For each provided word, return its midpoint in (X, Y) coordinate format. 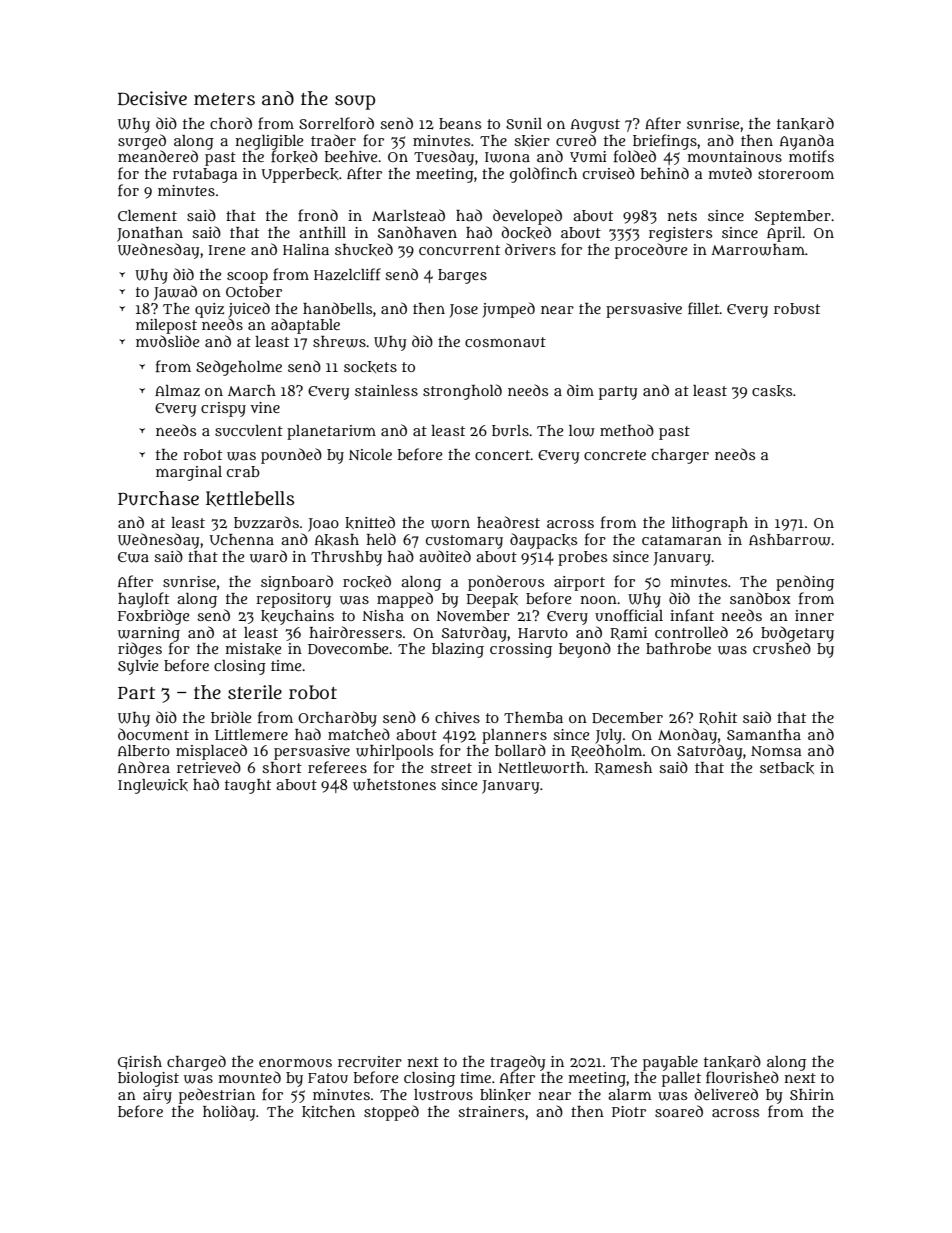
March (252, 390)
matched (359, 734)
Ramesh (623, 768)
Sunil (524, 123)
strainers (491, 1111)
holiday (229, 1113)
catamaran (682, 540)
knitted (370, 522)
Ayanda (807, 142)
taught (248, 786)
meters (224, 99)
